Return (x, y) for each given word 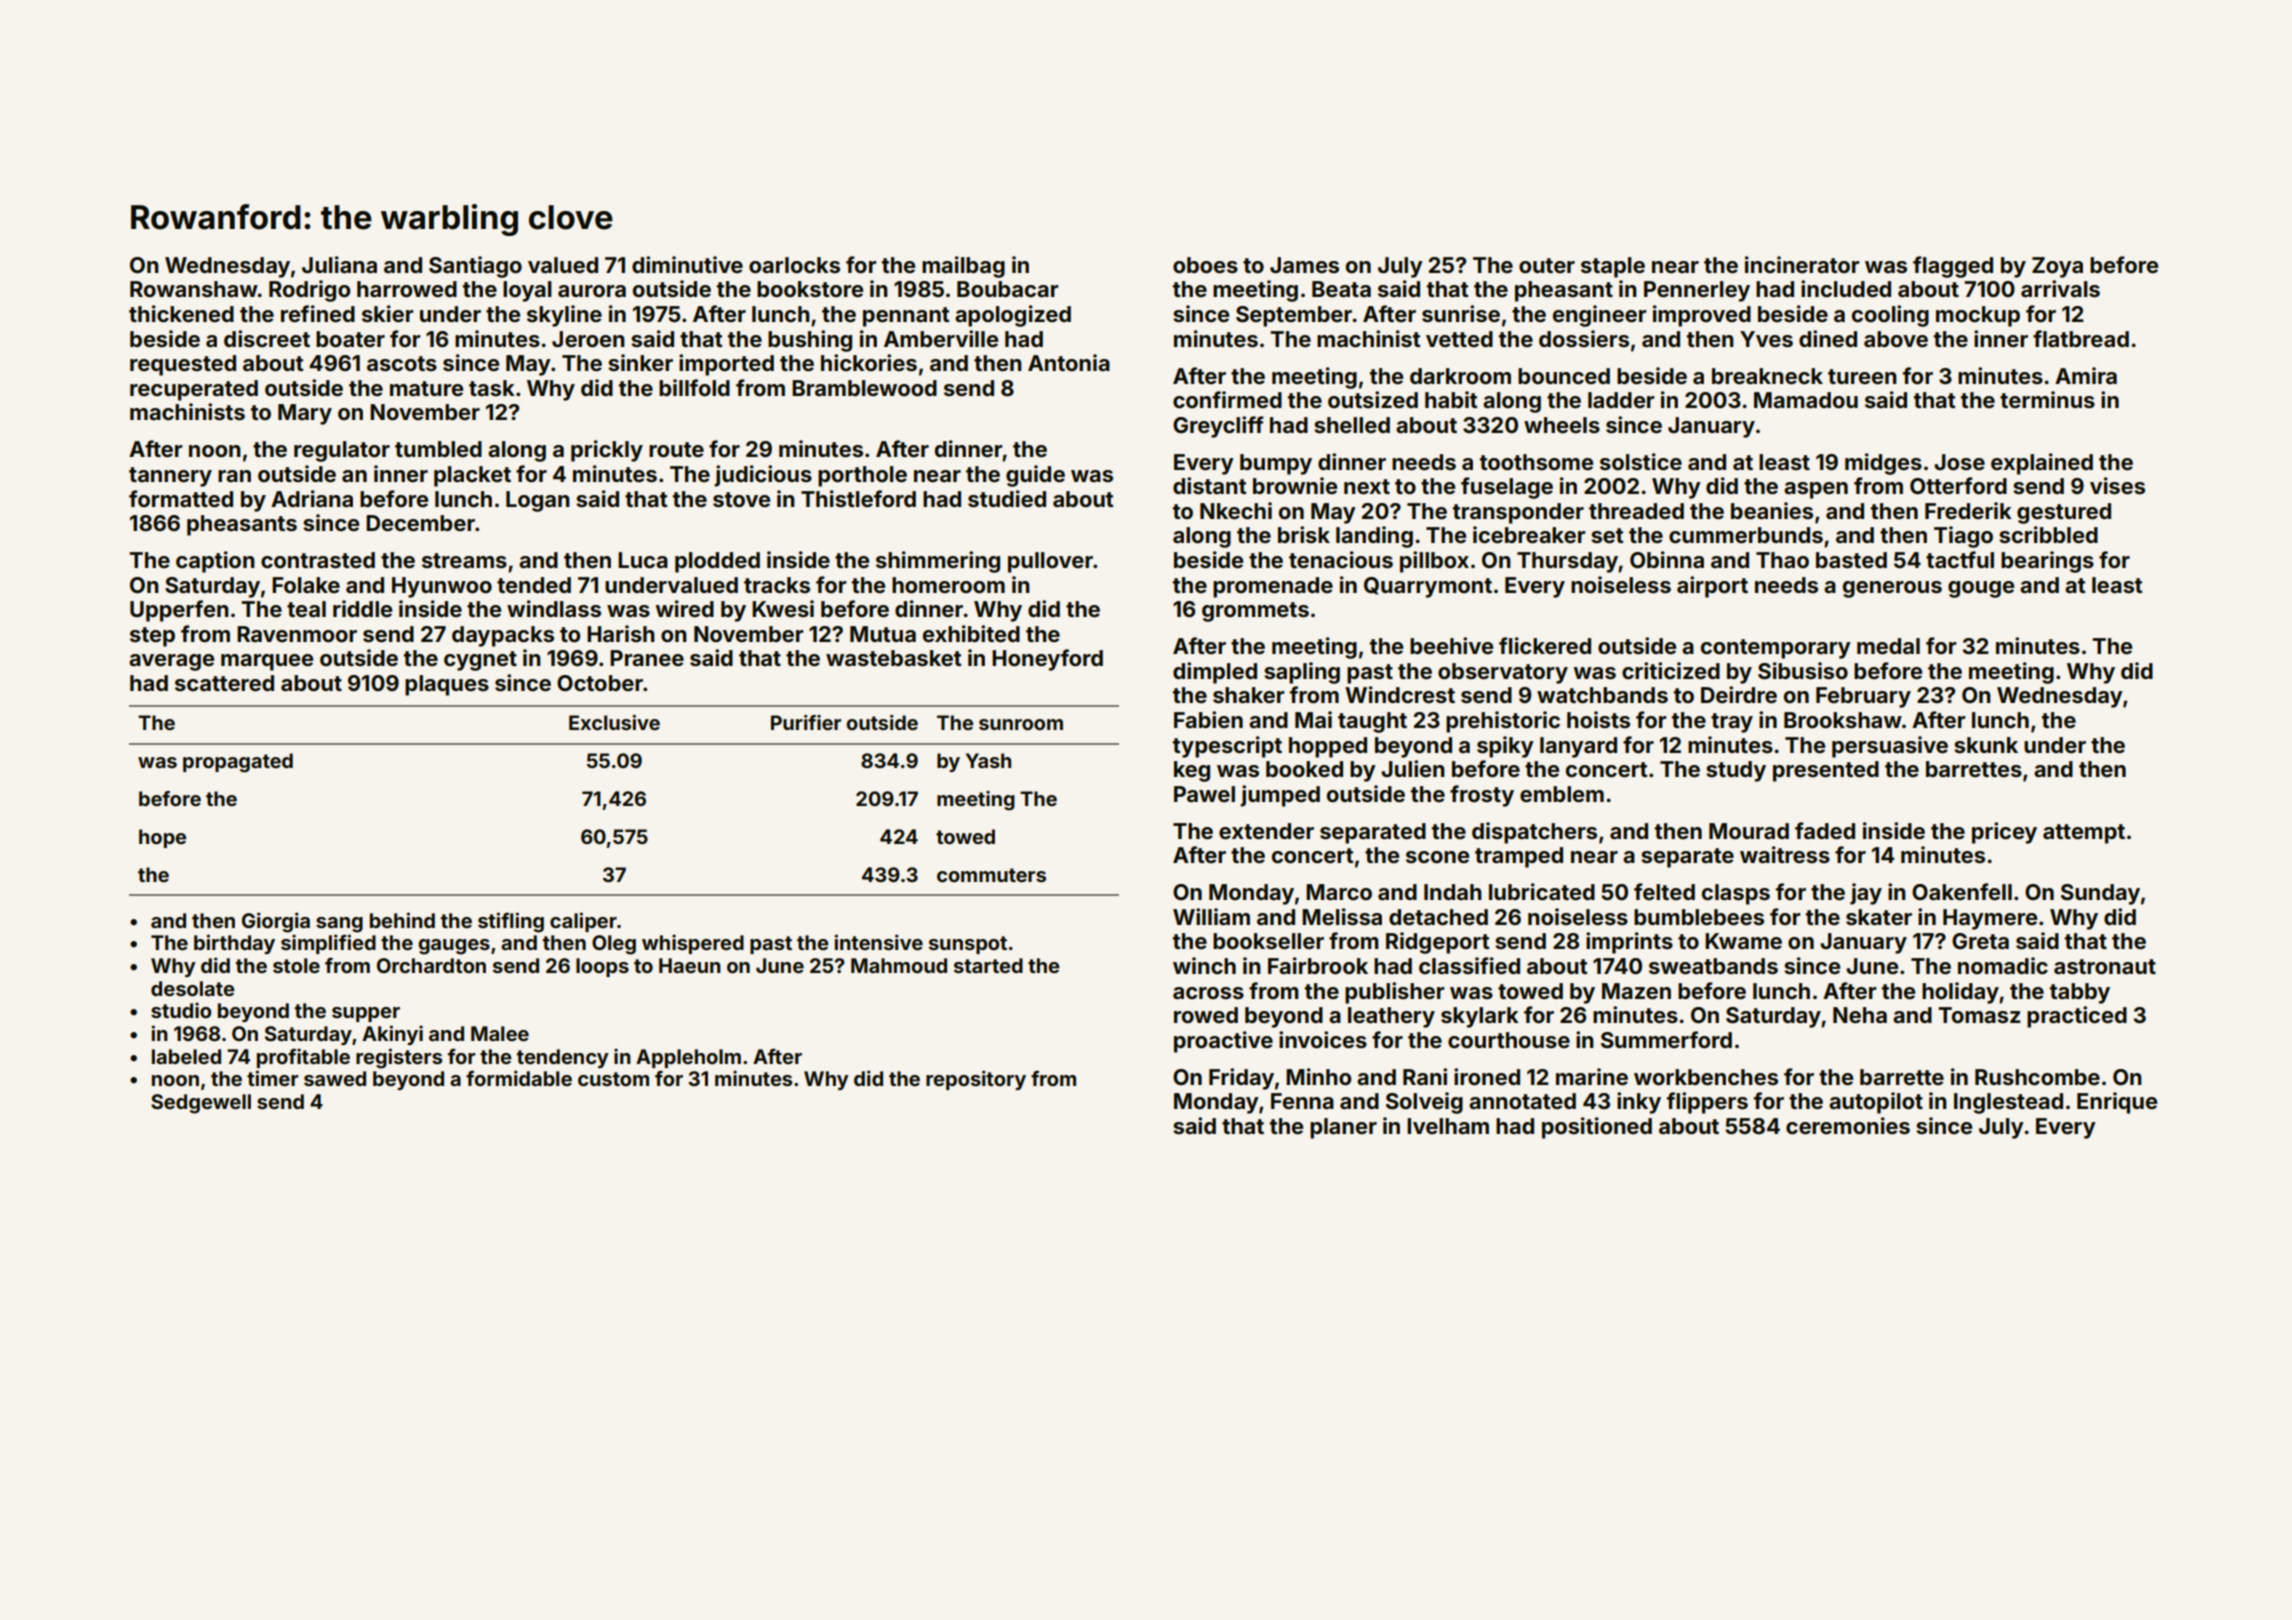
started (988, 965)
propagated (238, 763)
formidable (519, 1078)
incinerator (1802, 264)
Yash (988, 760)
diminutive (687, 264)
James (1304, 265)
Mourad (1749, 831)
